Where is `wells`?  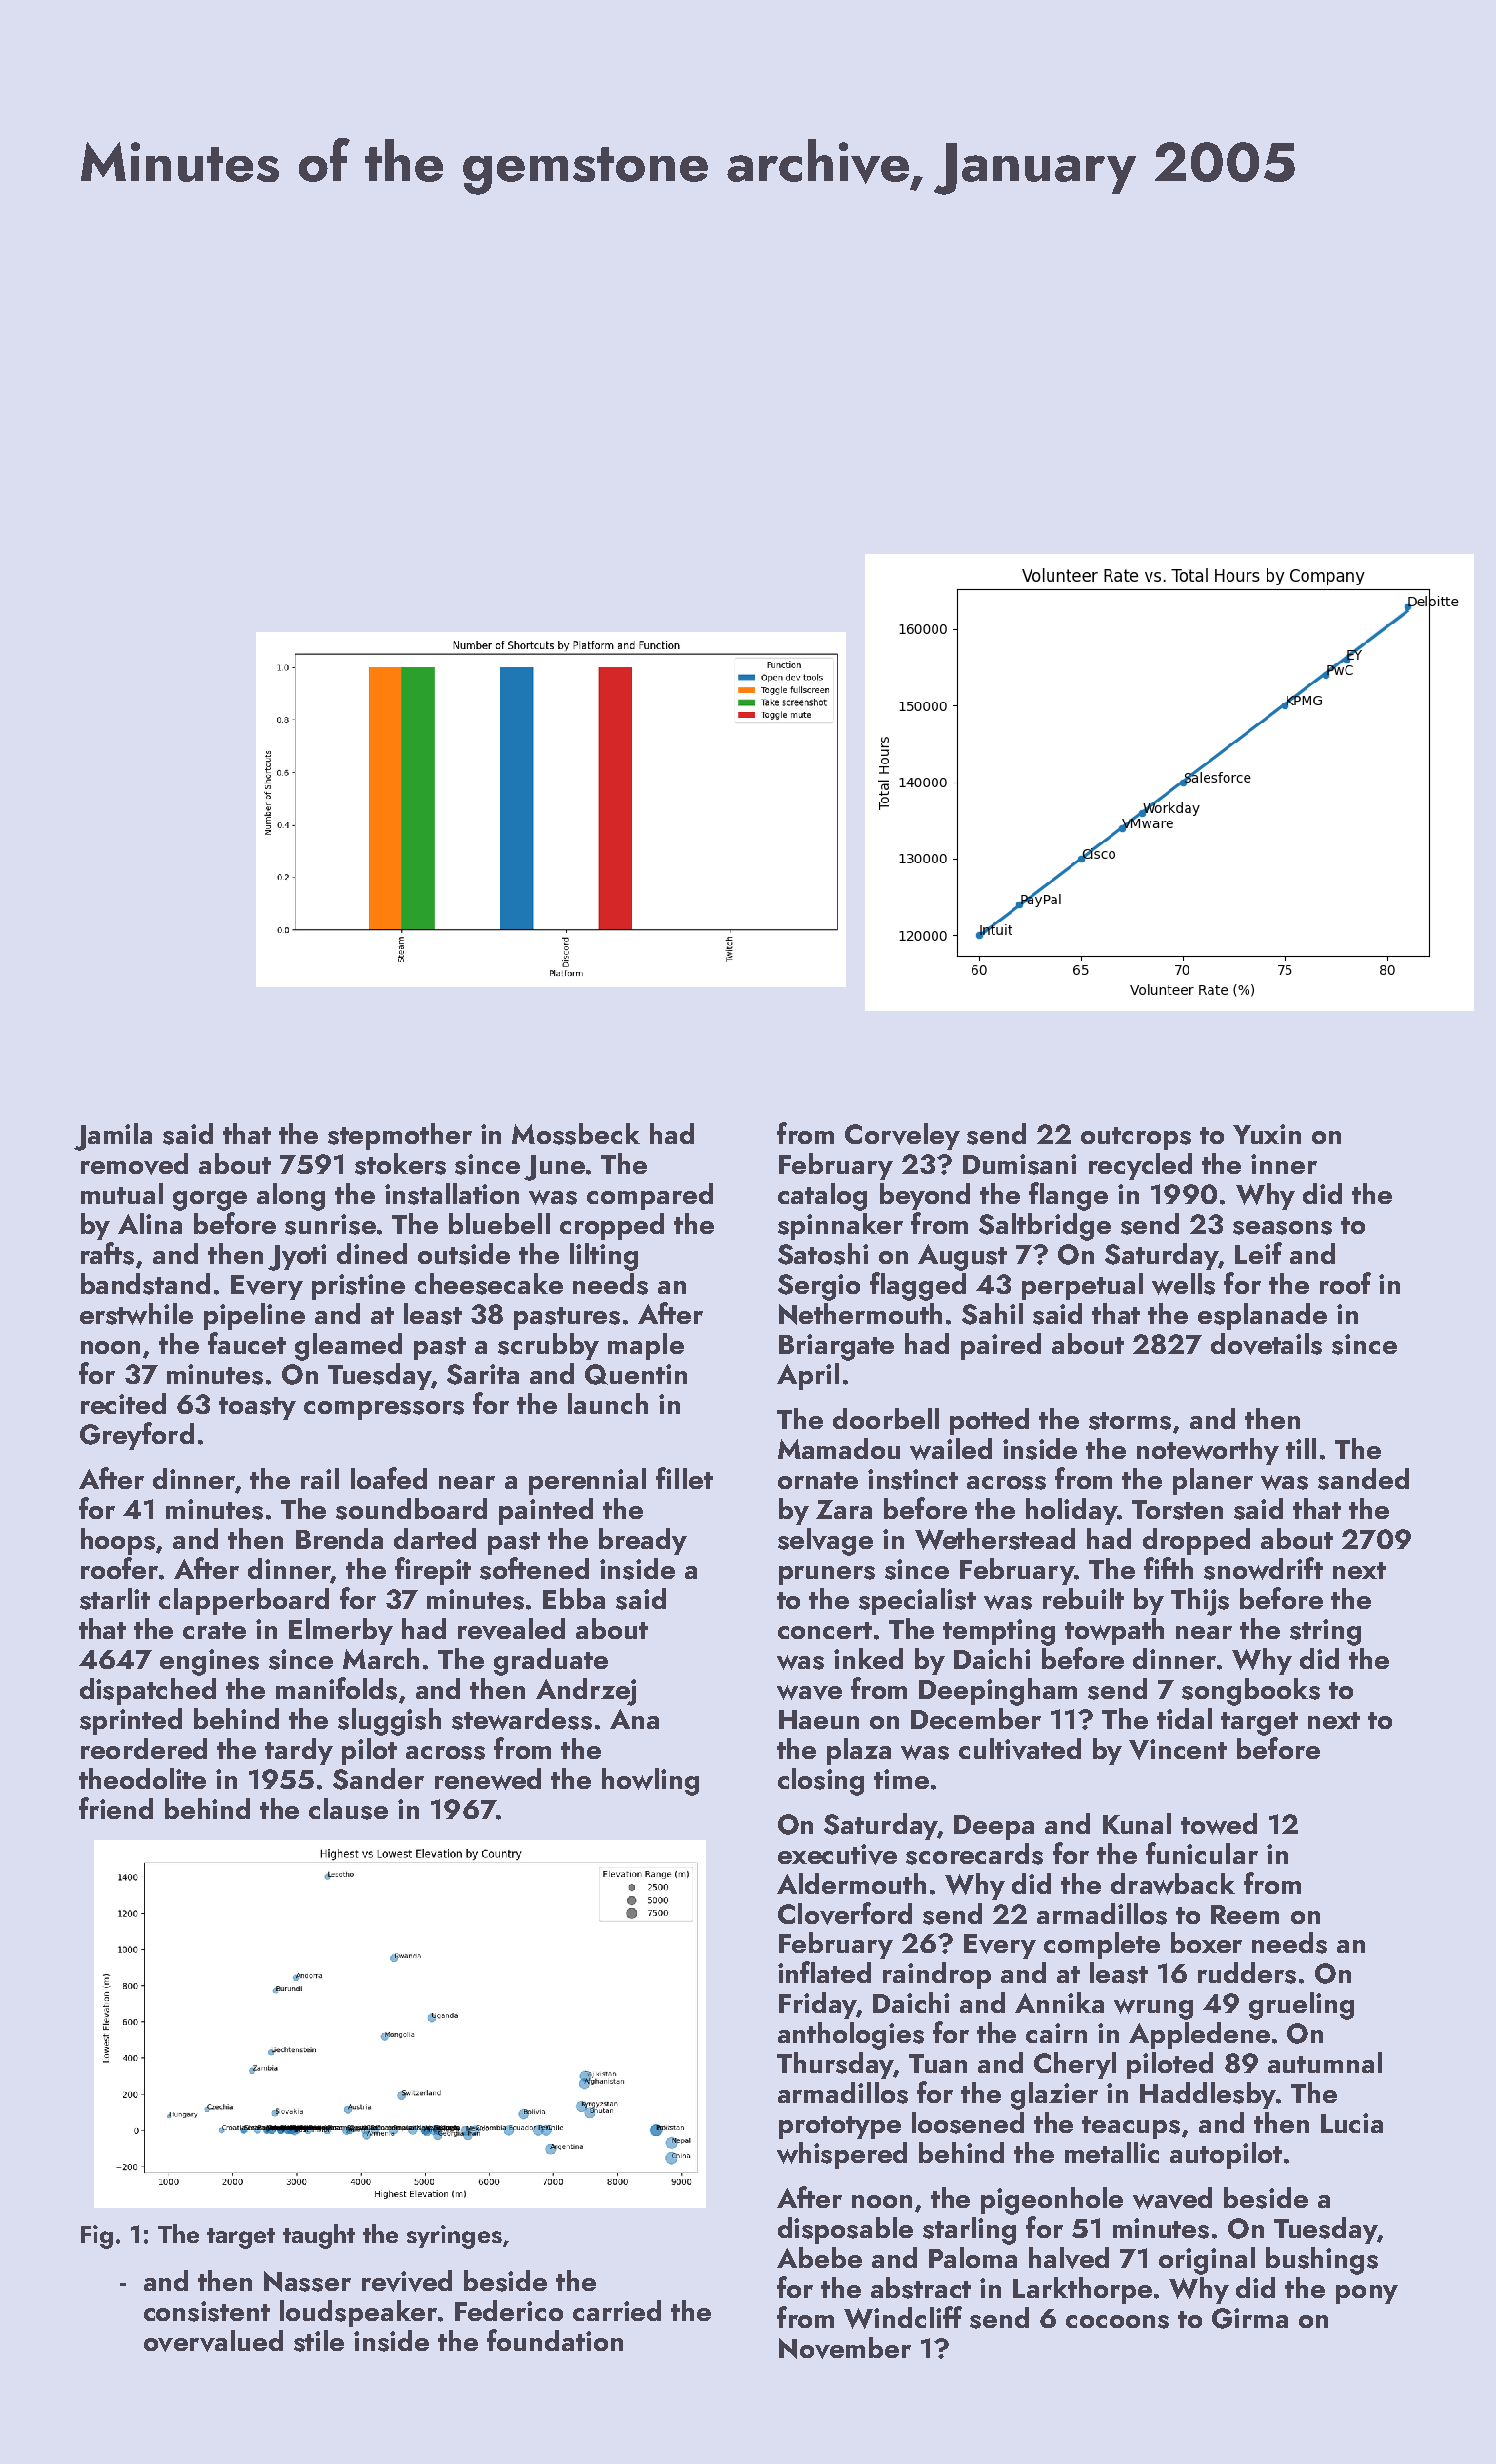 wells is located at coordinates (1183, 1284).
